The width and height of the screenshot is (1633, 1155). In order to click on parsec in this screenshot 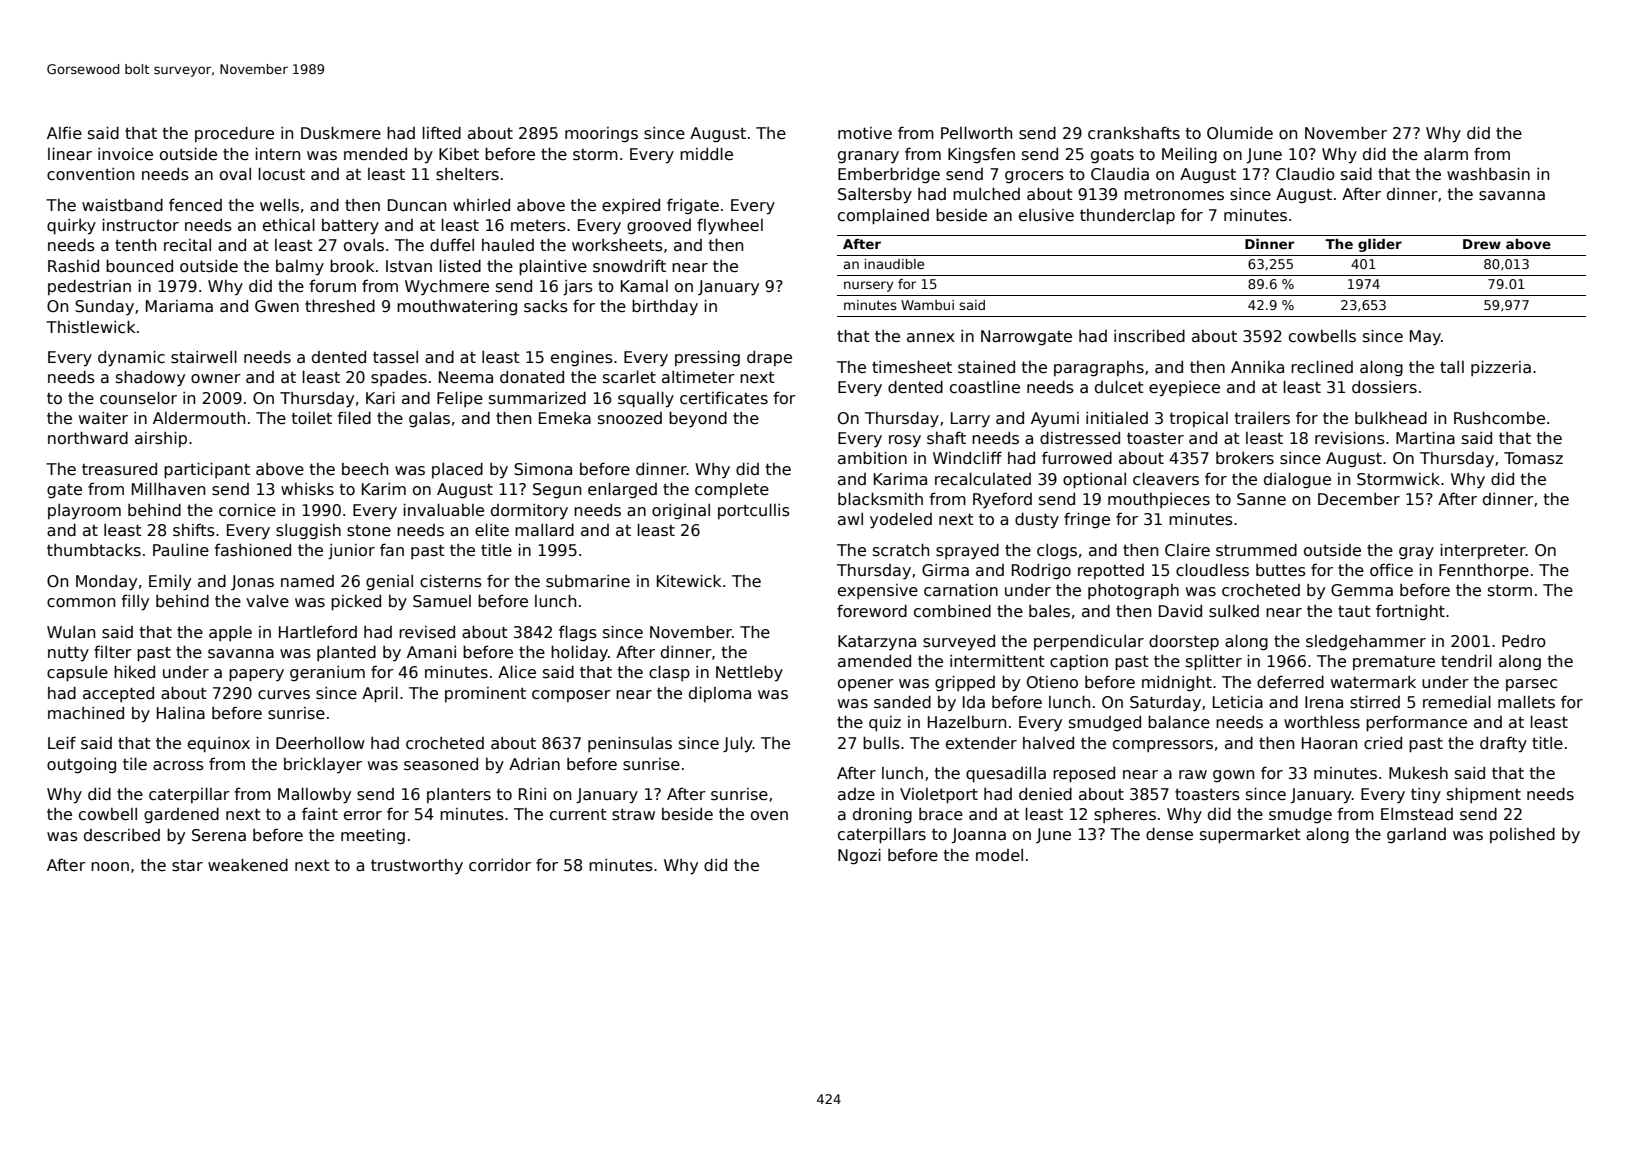, I will do `click(1531, 685)`.
